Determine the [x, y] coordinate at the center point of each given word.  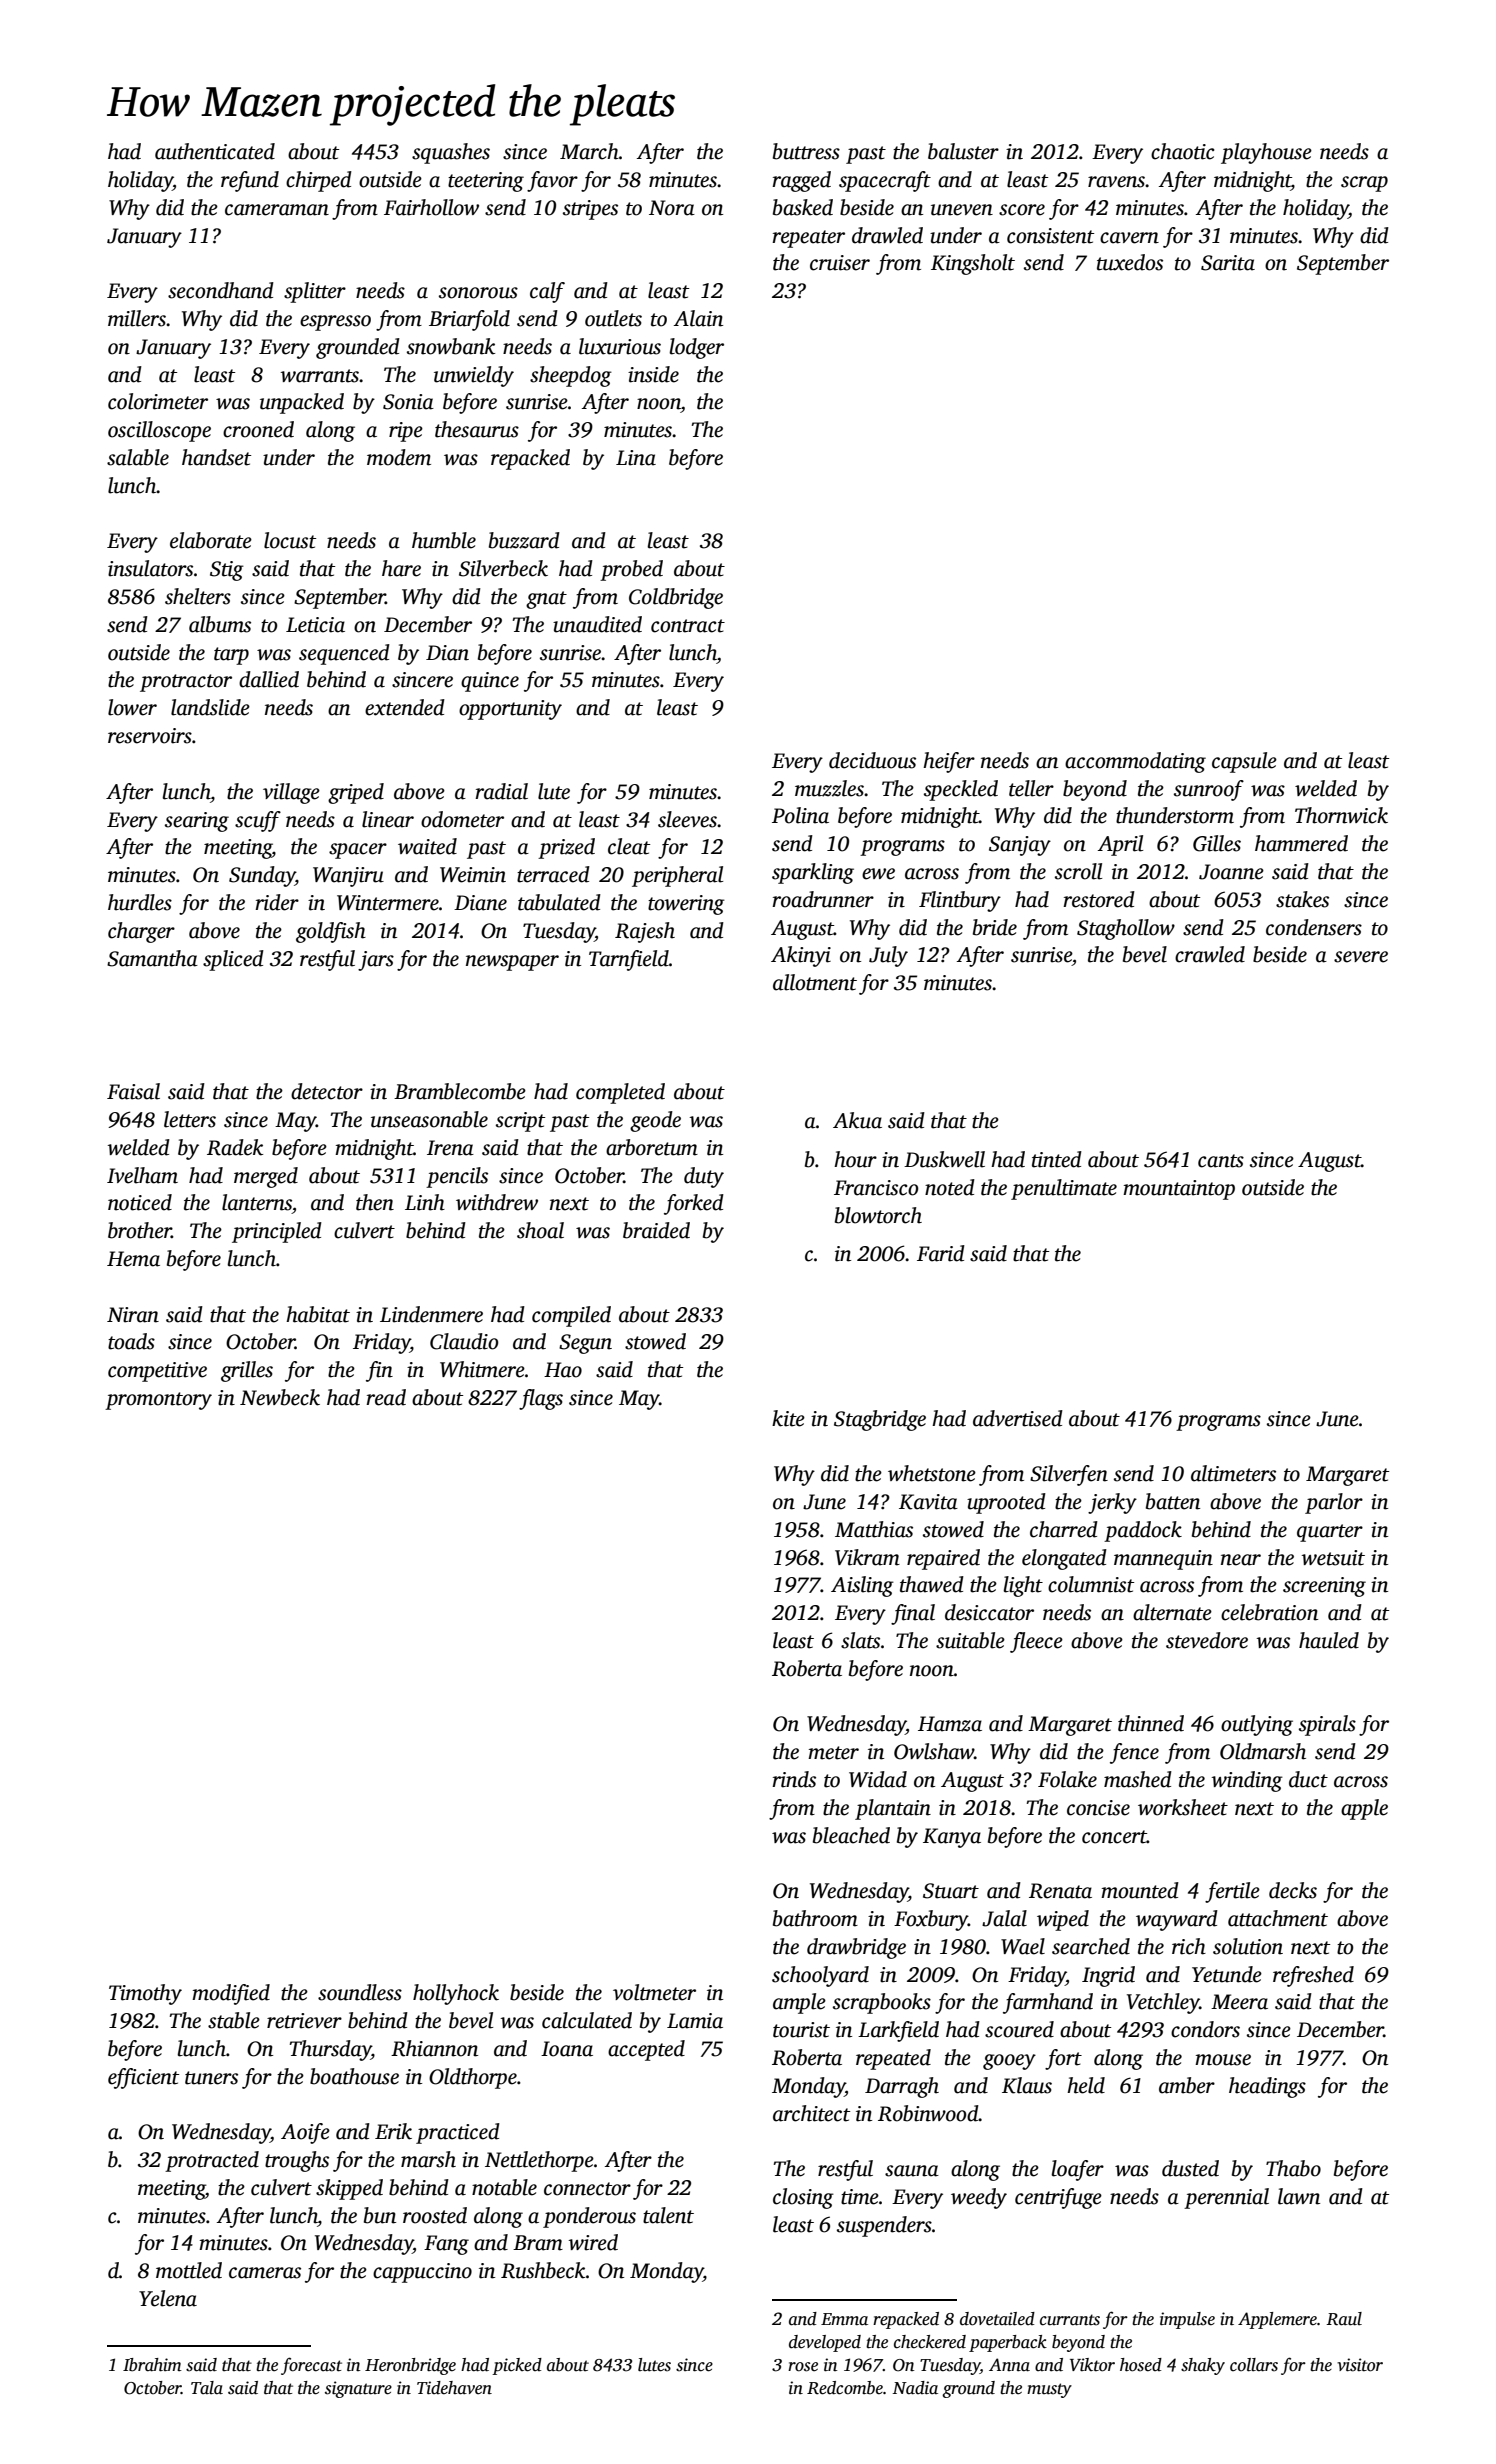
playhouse [1266, 153]
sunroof [1209, 790]
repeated [893, 2059]
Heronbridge [410, 2366]
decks [1293, 1890]
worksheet [1183, 1807]
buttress [806, 151]
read [386, 1397]
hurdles [140, 902]
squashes [451, 153]
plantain [893, 1809]
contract [688, 626]
